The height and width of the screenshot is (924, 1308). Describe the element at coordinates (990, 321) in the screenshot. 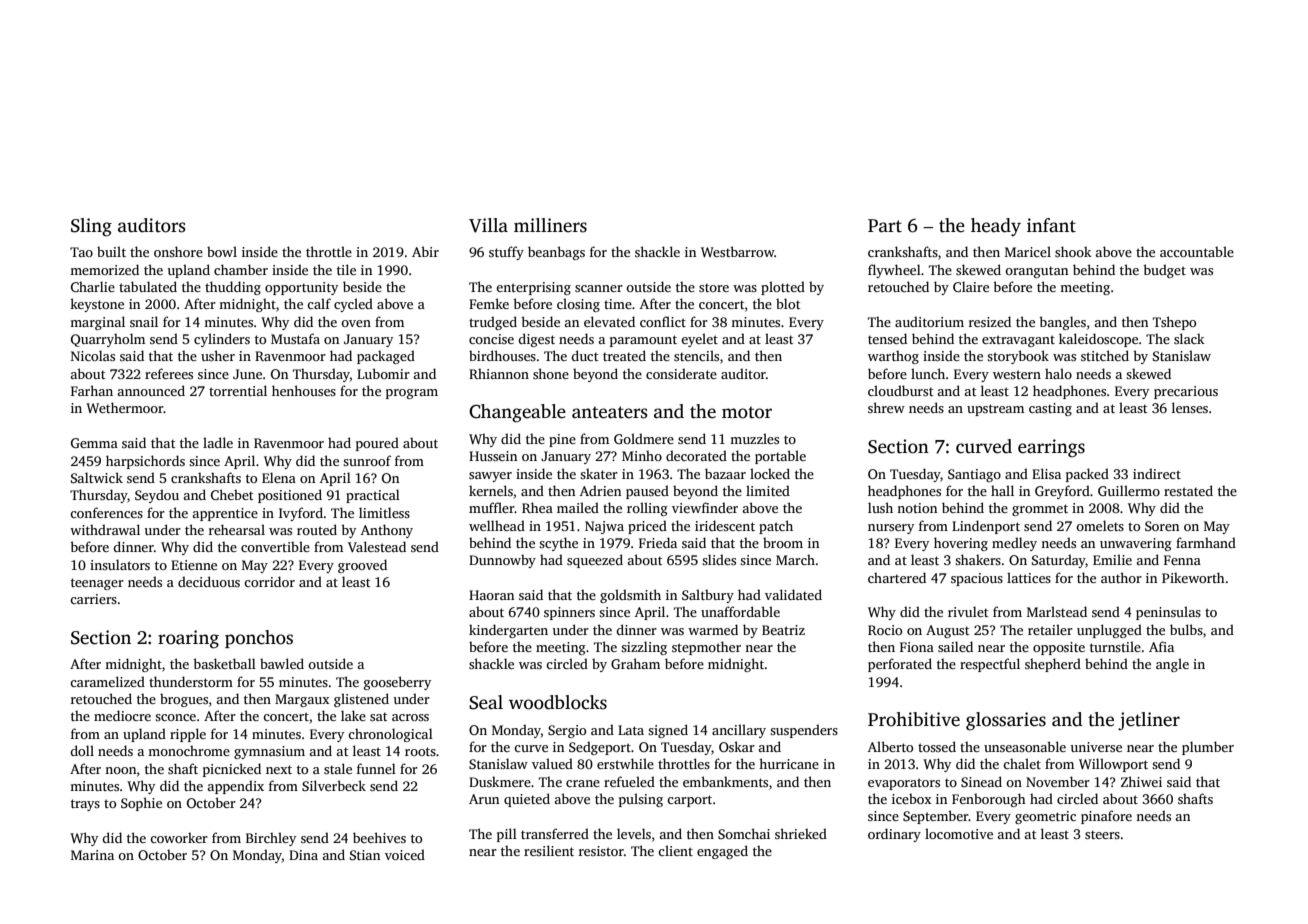

I see `resized` at that location.
